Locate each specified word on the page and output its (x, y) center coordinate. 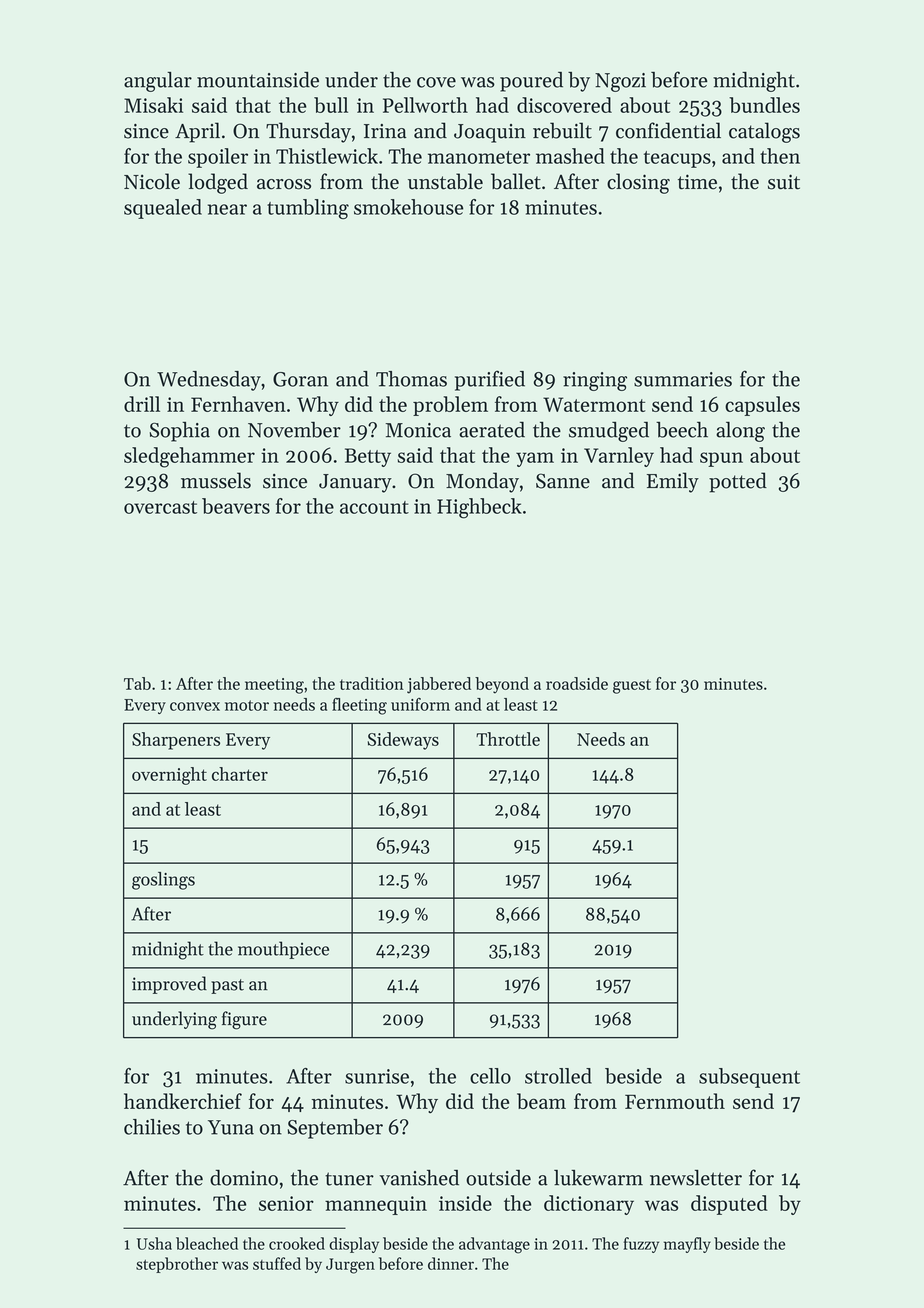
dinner (451, 1263)
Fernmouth (675, 1101)
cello (490, 1076)
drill (142, 404)
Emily (673, 482)
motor (247, 705)
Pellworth (425, 105)
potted (738, 482)
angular (158, 82)
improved (169, 985)
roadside (577, 683)
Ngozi (620, 82)
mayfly (687, 1245)
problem (450, 406)
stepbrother (177, 1265)
